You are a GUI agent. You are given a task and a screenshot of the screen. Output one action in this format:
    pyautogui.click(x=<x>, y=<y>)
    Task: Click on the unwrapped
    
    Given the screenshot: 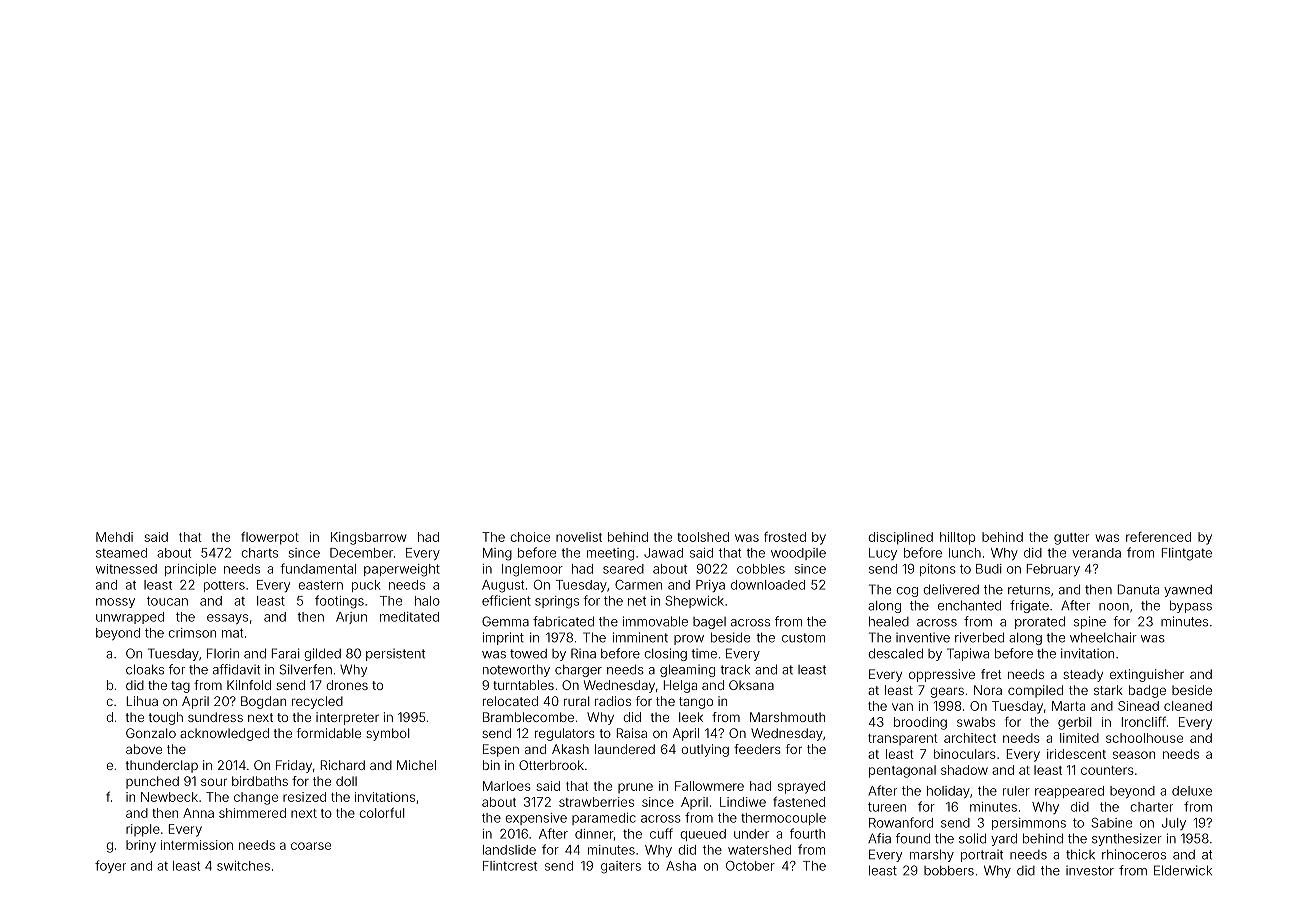 What is the action you would take?
    pyautogui.click(x=130, y=618)
